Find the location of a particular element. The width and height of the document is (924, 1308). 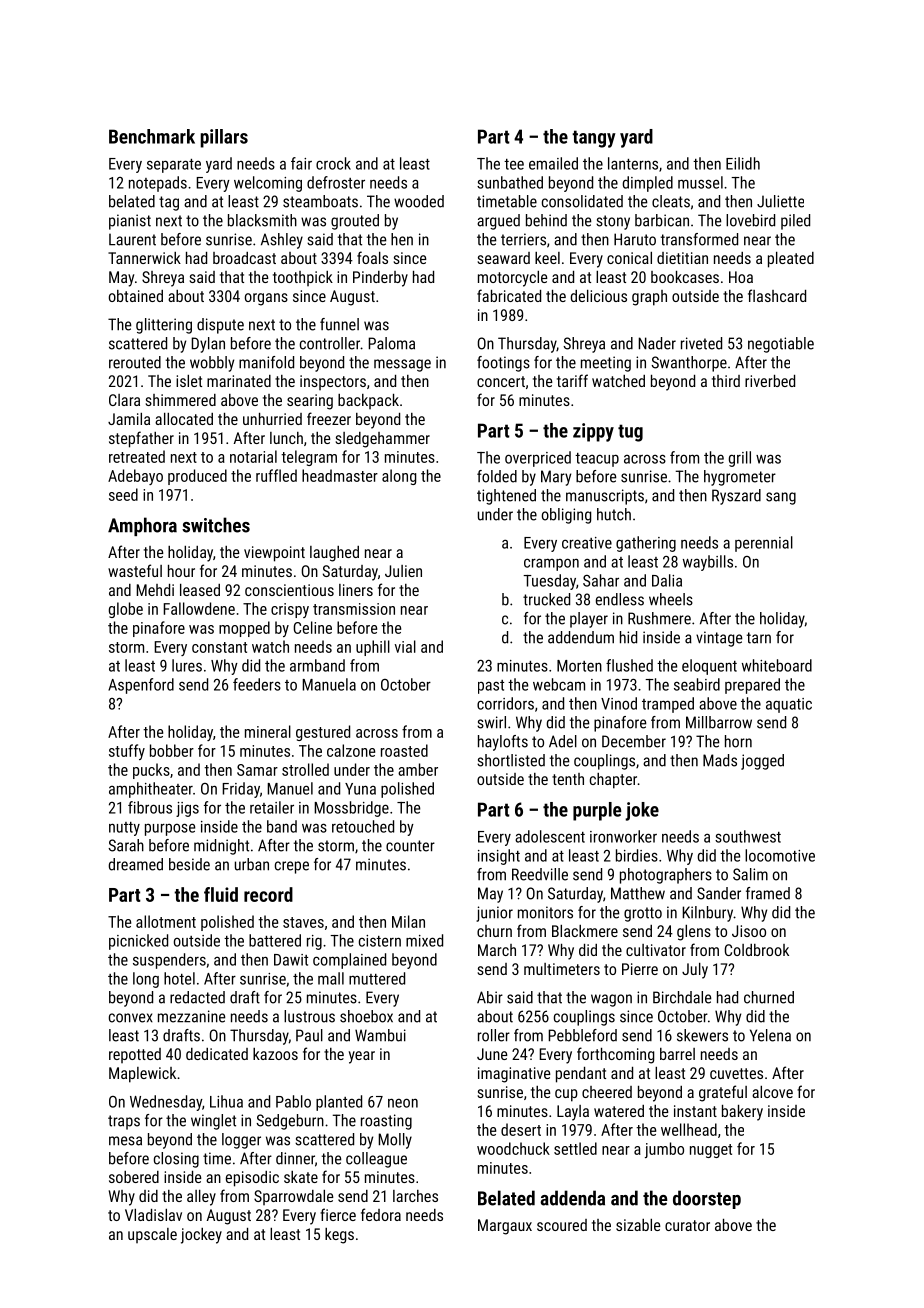

tee is located at coordinates (514, 164).
